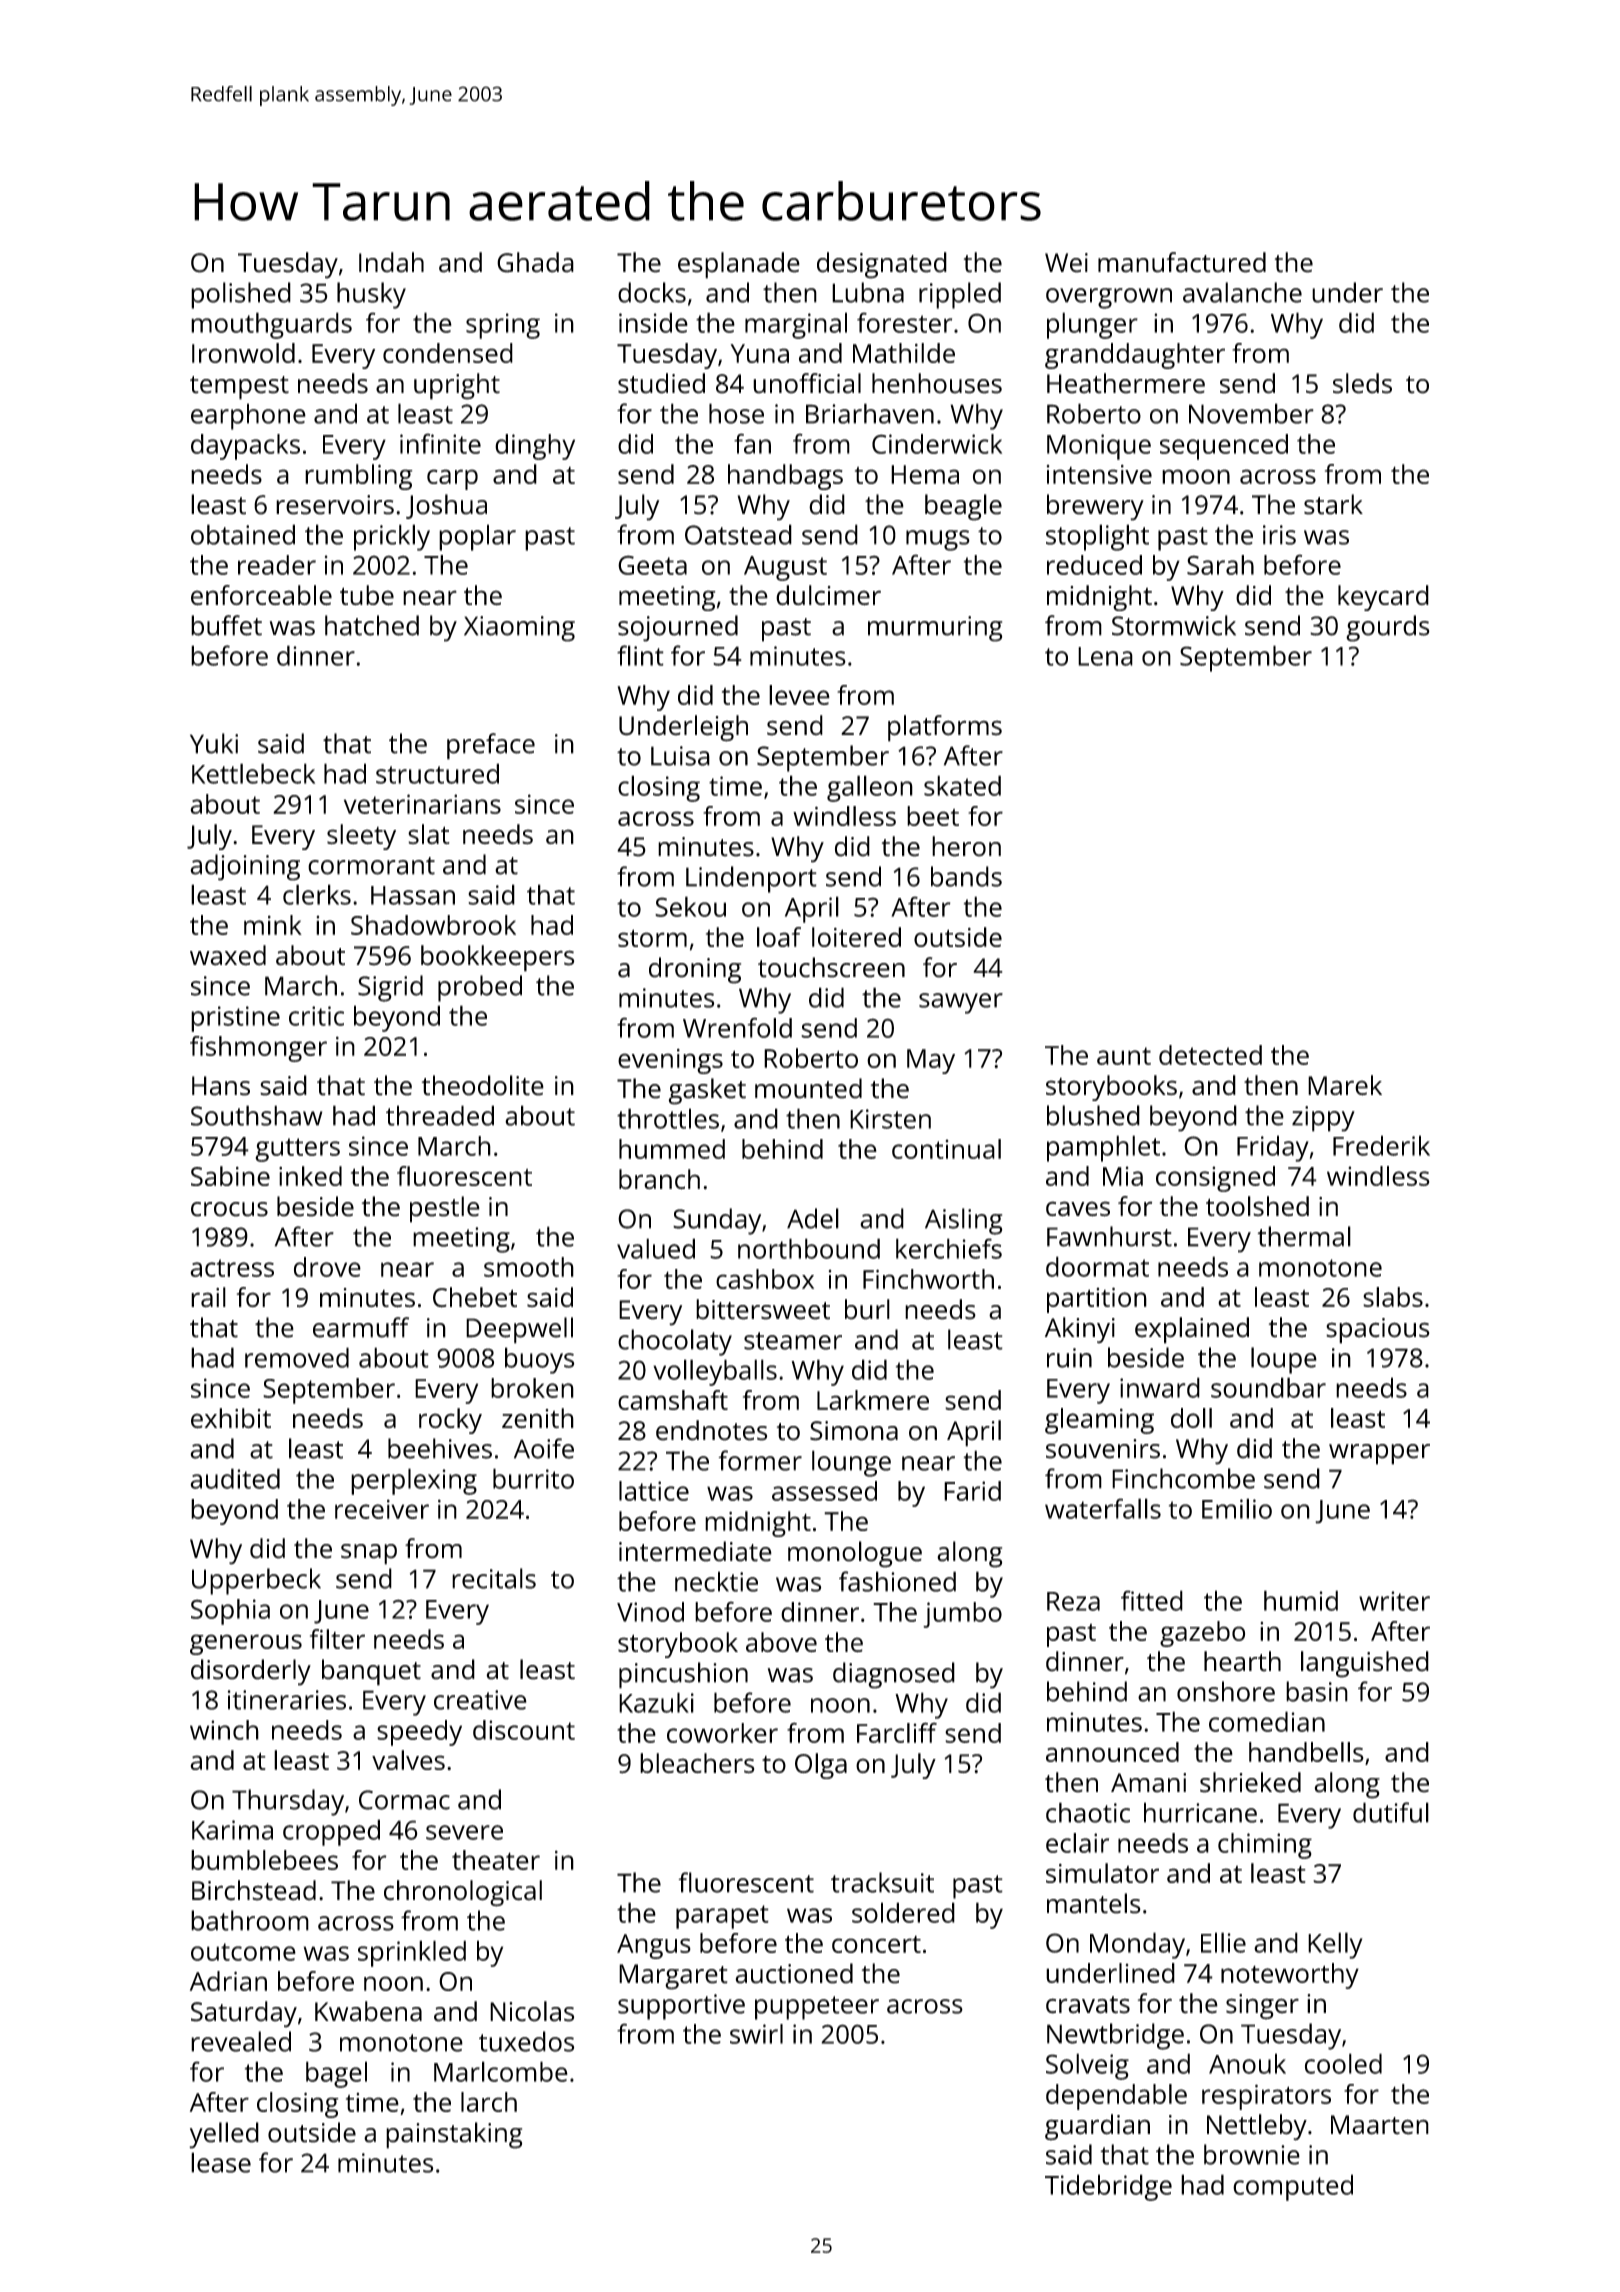 Image resolution: width=1620 pixels, height=2292 pixels. I want to click on waxed, so click(228, 955).
